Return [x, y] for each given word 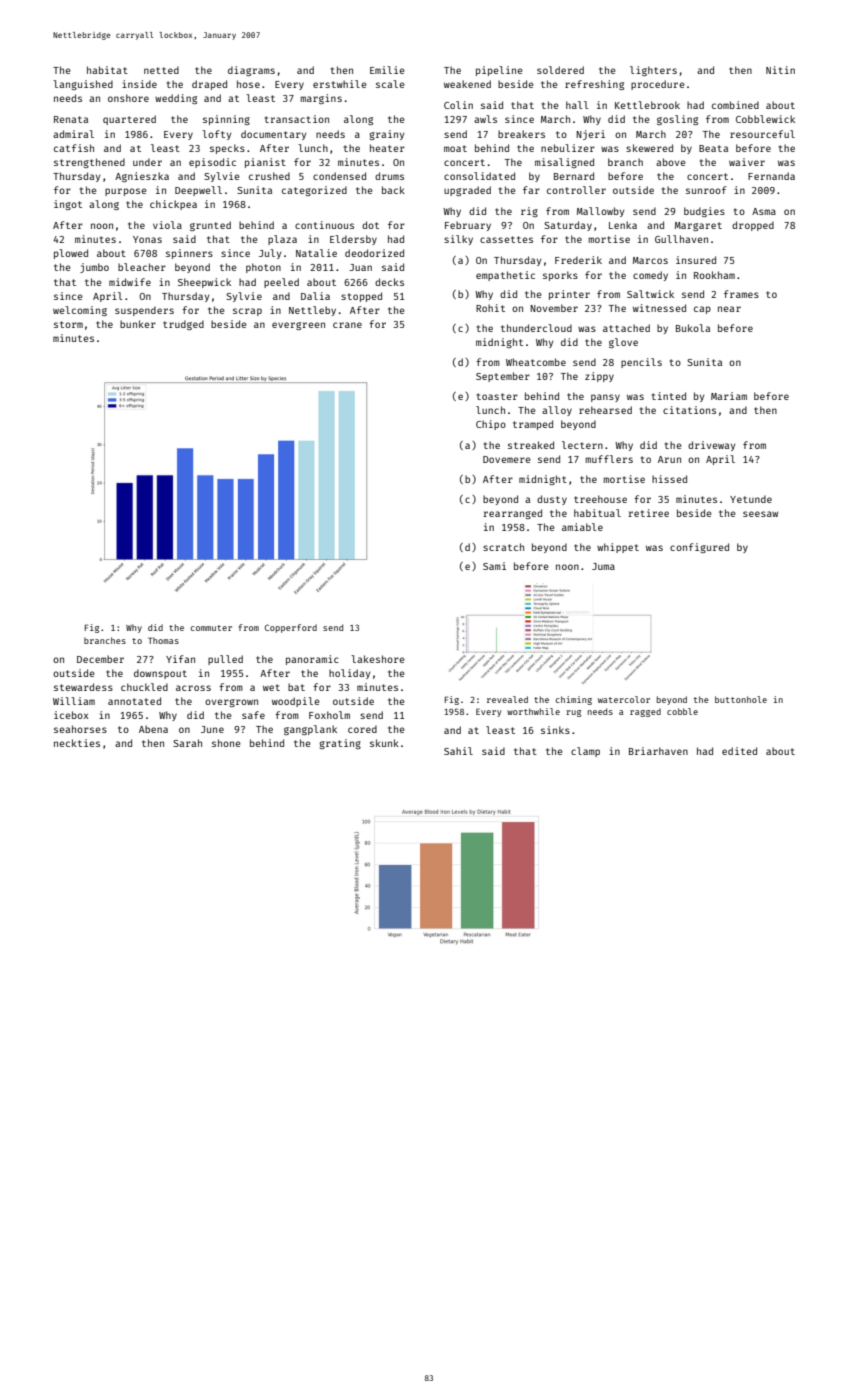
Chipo [491, 425]
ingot [68, 205]
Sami [494, 566]
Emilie [387, 70]
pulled [225, 660]
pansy [605, 398]
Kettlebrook [647, 105]
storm [68, 324]
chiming [573, 700]
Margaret [698, 226]
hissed [669, 479]
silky [458, 240]
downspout [160, 674]
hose [248, 84]
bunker [138, 324]
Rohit [490, 308]
